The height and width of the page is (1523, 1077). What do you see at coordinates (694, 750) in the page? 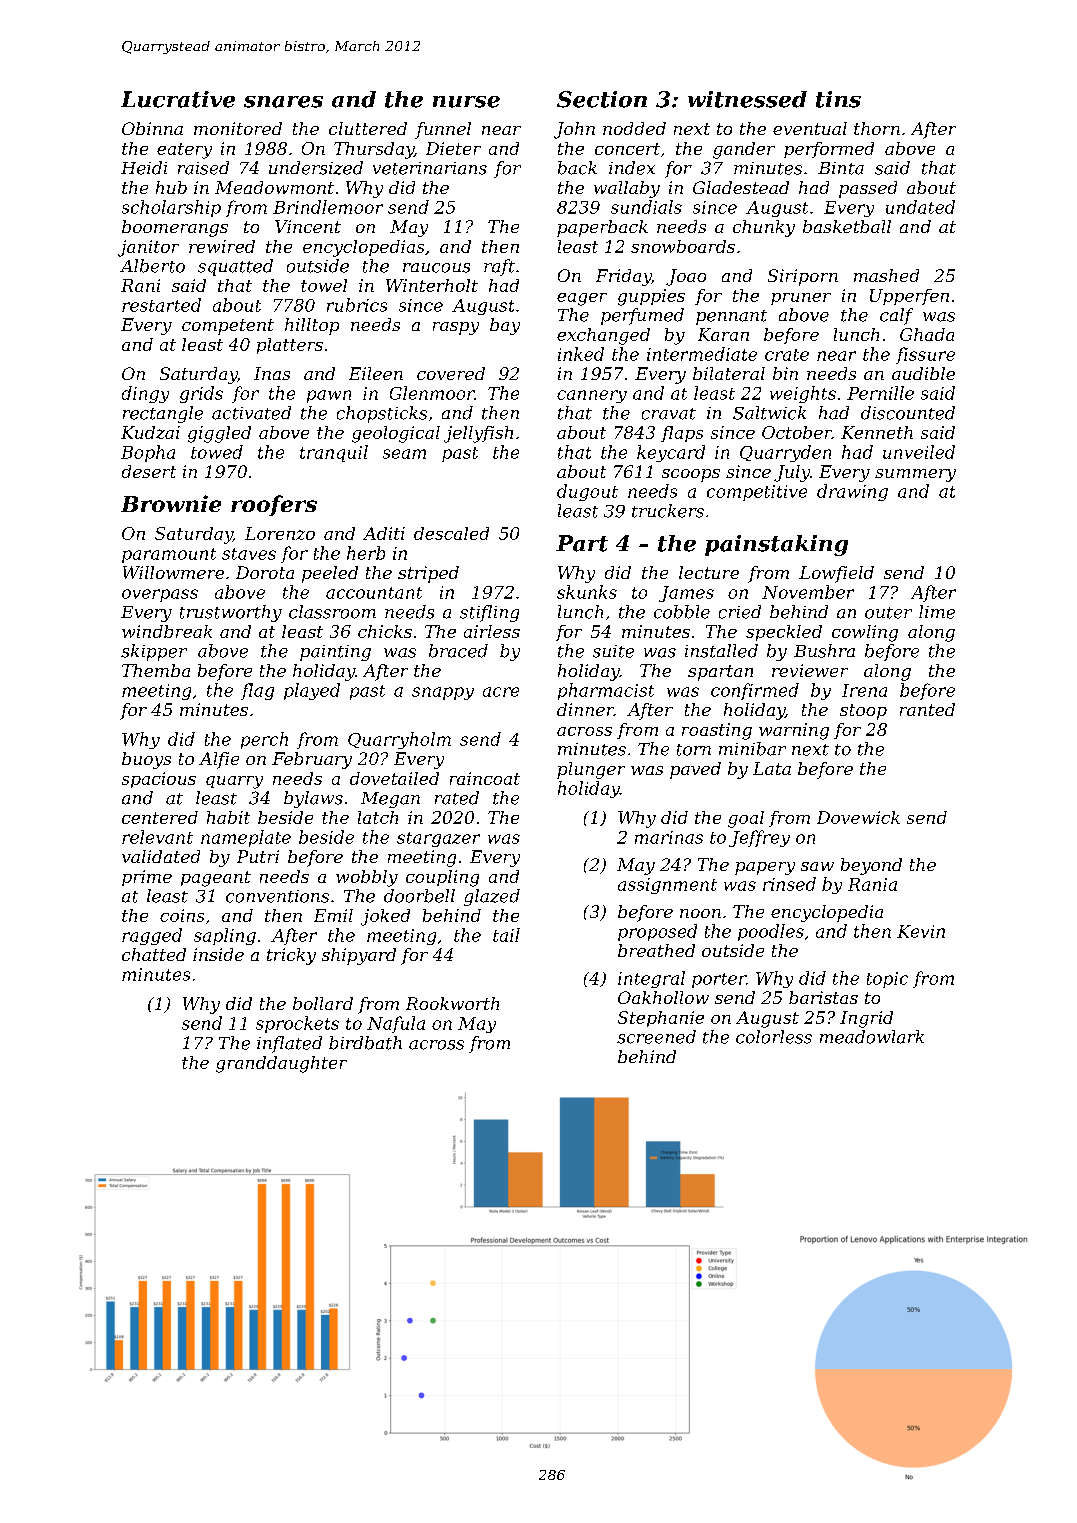
I see `torn` at bounding box center [694, 750].
